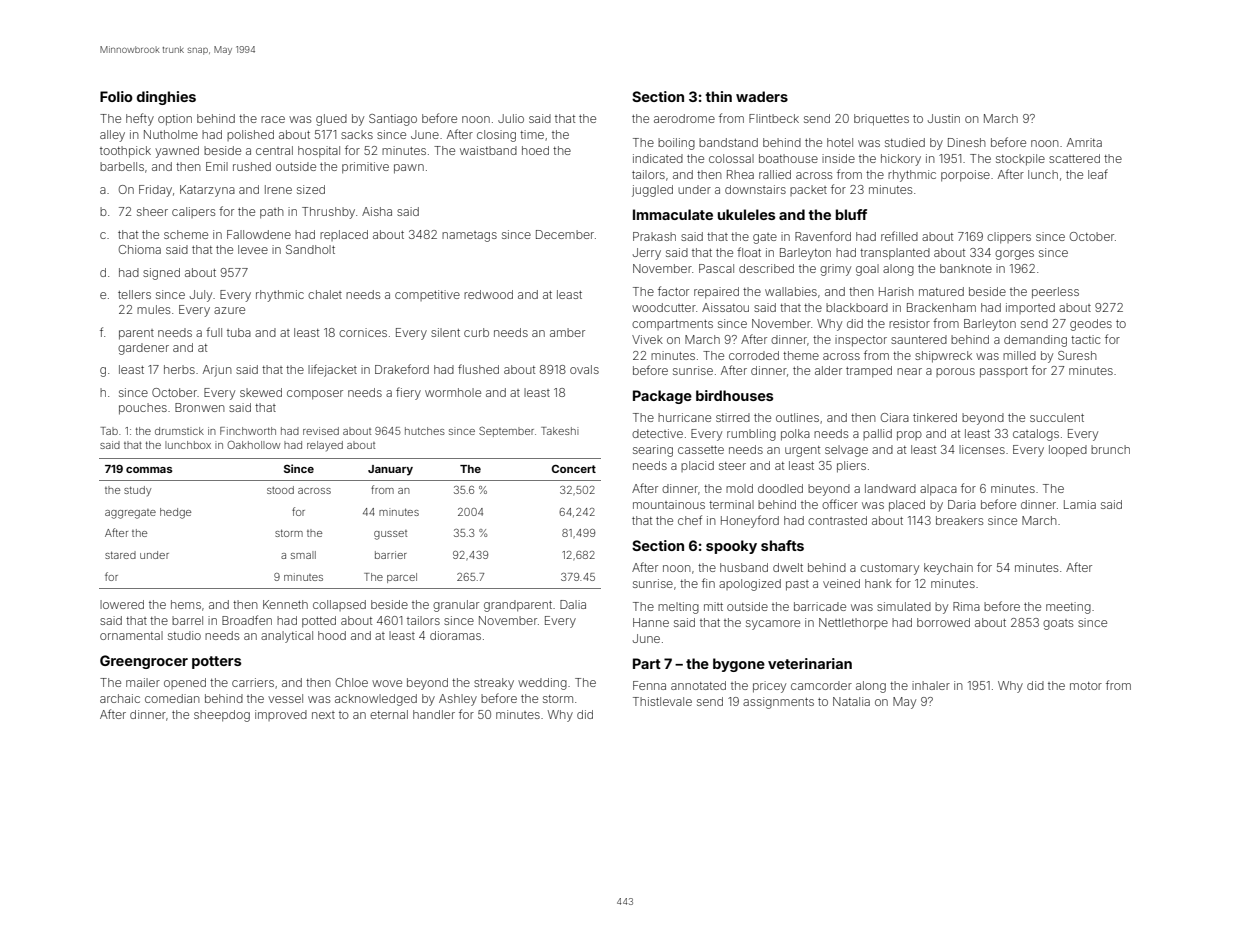 This page has height=952, width=1233. What do you see at coordinates (684, 118) in the page?
I see `aerodrome` at bounding box center [684, 118].
